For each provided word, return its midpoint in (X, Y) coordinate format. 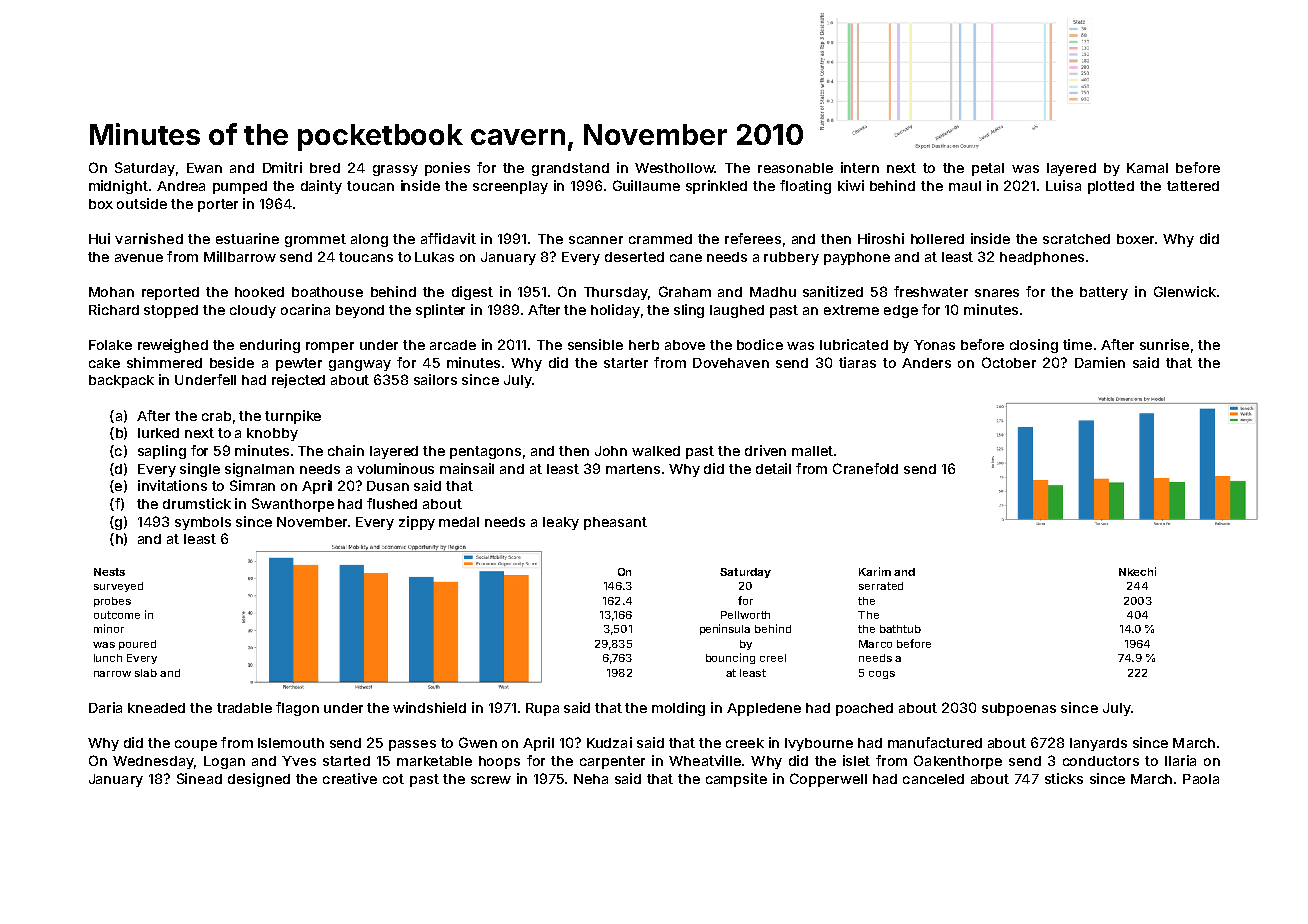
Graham (685, 291)
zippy (417, 523)
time (1077, 344)
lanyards (1098, 744)
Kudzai (609, 742)
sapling (162, 452)
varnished (149, 238)
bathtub (900, 629)
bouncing (730, 658)
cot (393, 779)
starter (626, 363)
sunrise (1164, 344)
